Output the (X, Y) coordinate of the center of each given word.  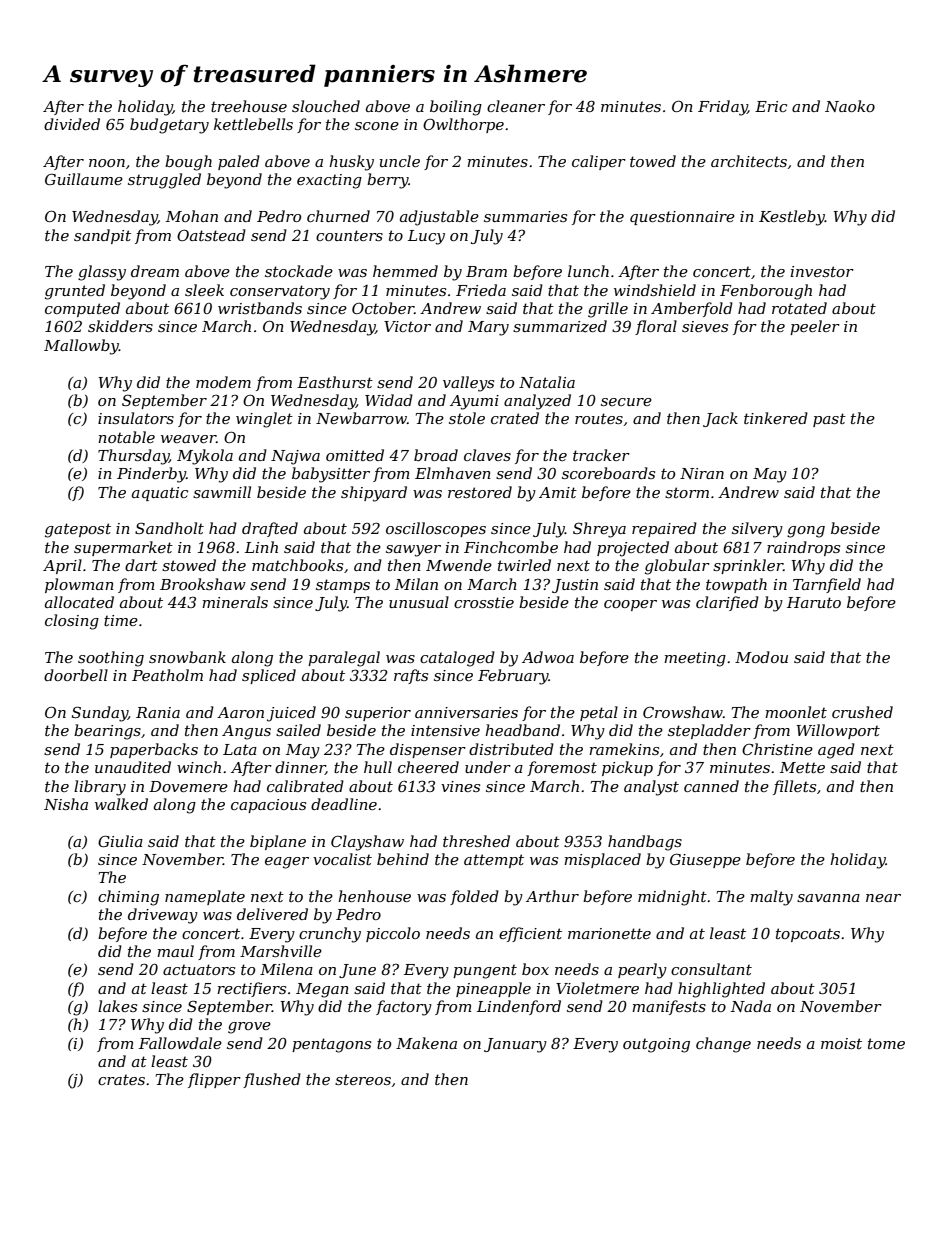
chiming (128, 898)
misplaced (602, 860)
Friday (722, 108)
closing (72, 622)
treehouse (249, 106)
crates (121, 1079)
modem (223, 382)
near (883, 898)
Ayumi (474, 402)
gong (806, 532)
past (829, 420)
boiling (456, 108)
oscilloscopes (436, 529)
